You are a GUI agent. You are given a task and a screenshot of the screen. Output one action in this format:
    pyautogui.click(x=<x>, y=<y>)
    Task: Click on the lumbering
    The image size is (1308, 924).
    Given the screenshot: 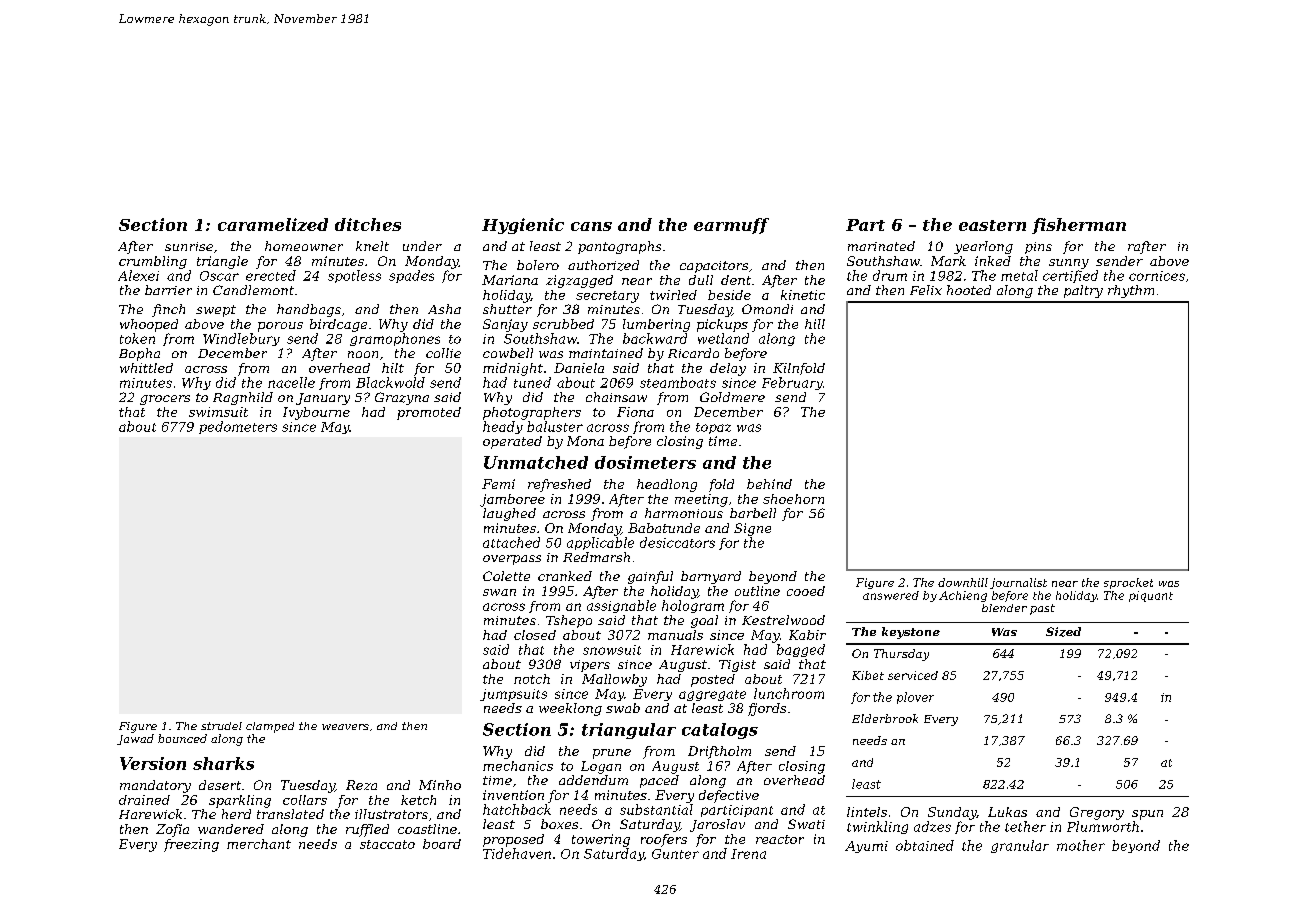 What is the action you would take?
    pyautogui.click(x=656, y=325)
